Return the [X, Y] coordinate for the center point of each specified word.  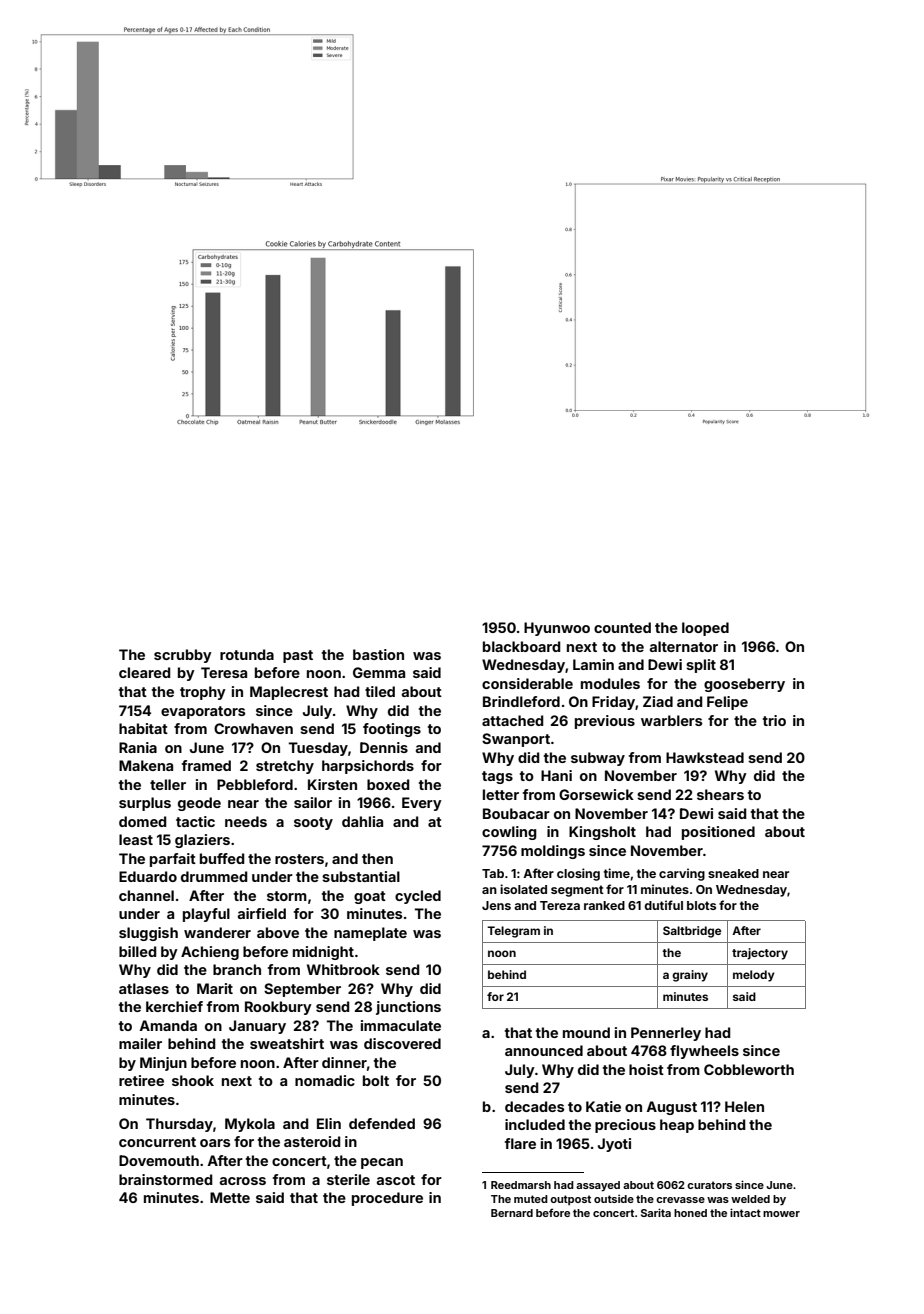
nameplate [370, 934]
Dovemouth [159, 1160]
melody [754, 976]
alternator [684, 646]
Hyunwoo [557, 629]
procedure [387, 1199]
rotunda [247, 654]
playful [206, 915]
